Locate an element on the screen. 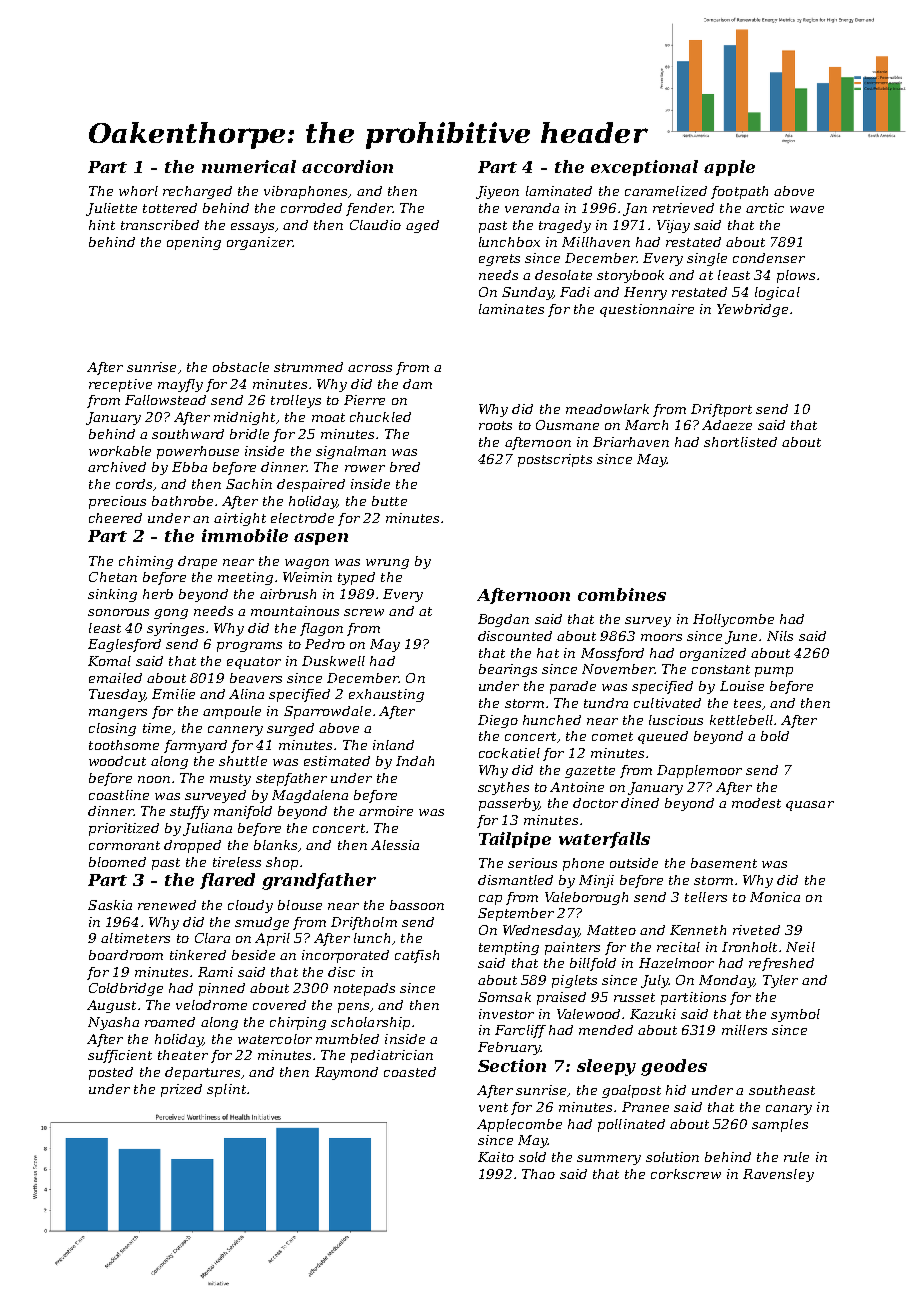  prioritized is located at coordinates (124, 829).
